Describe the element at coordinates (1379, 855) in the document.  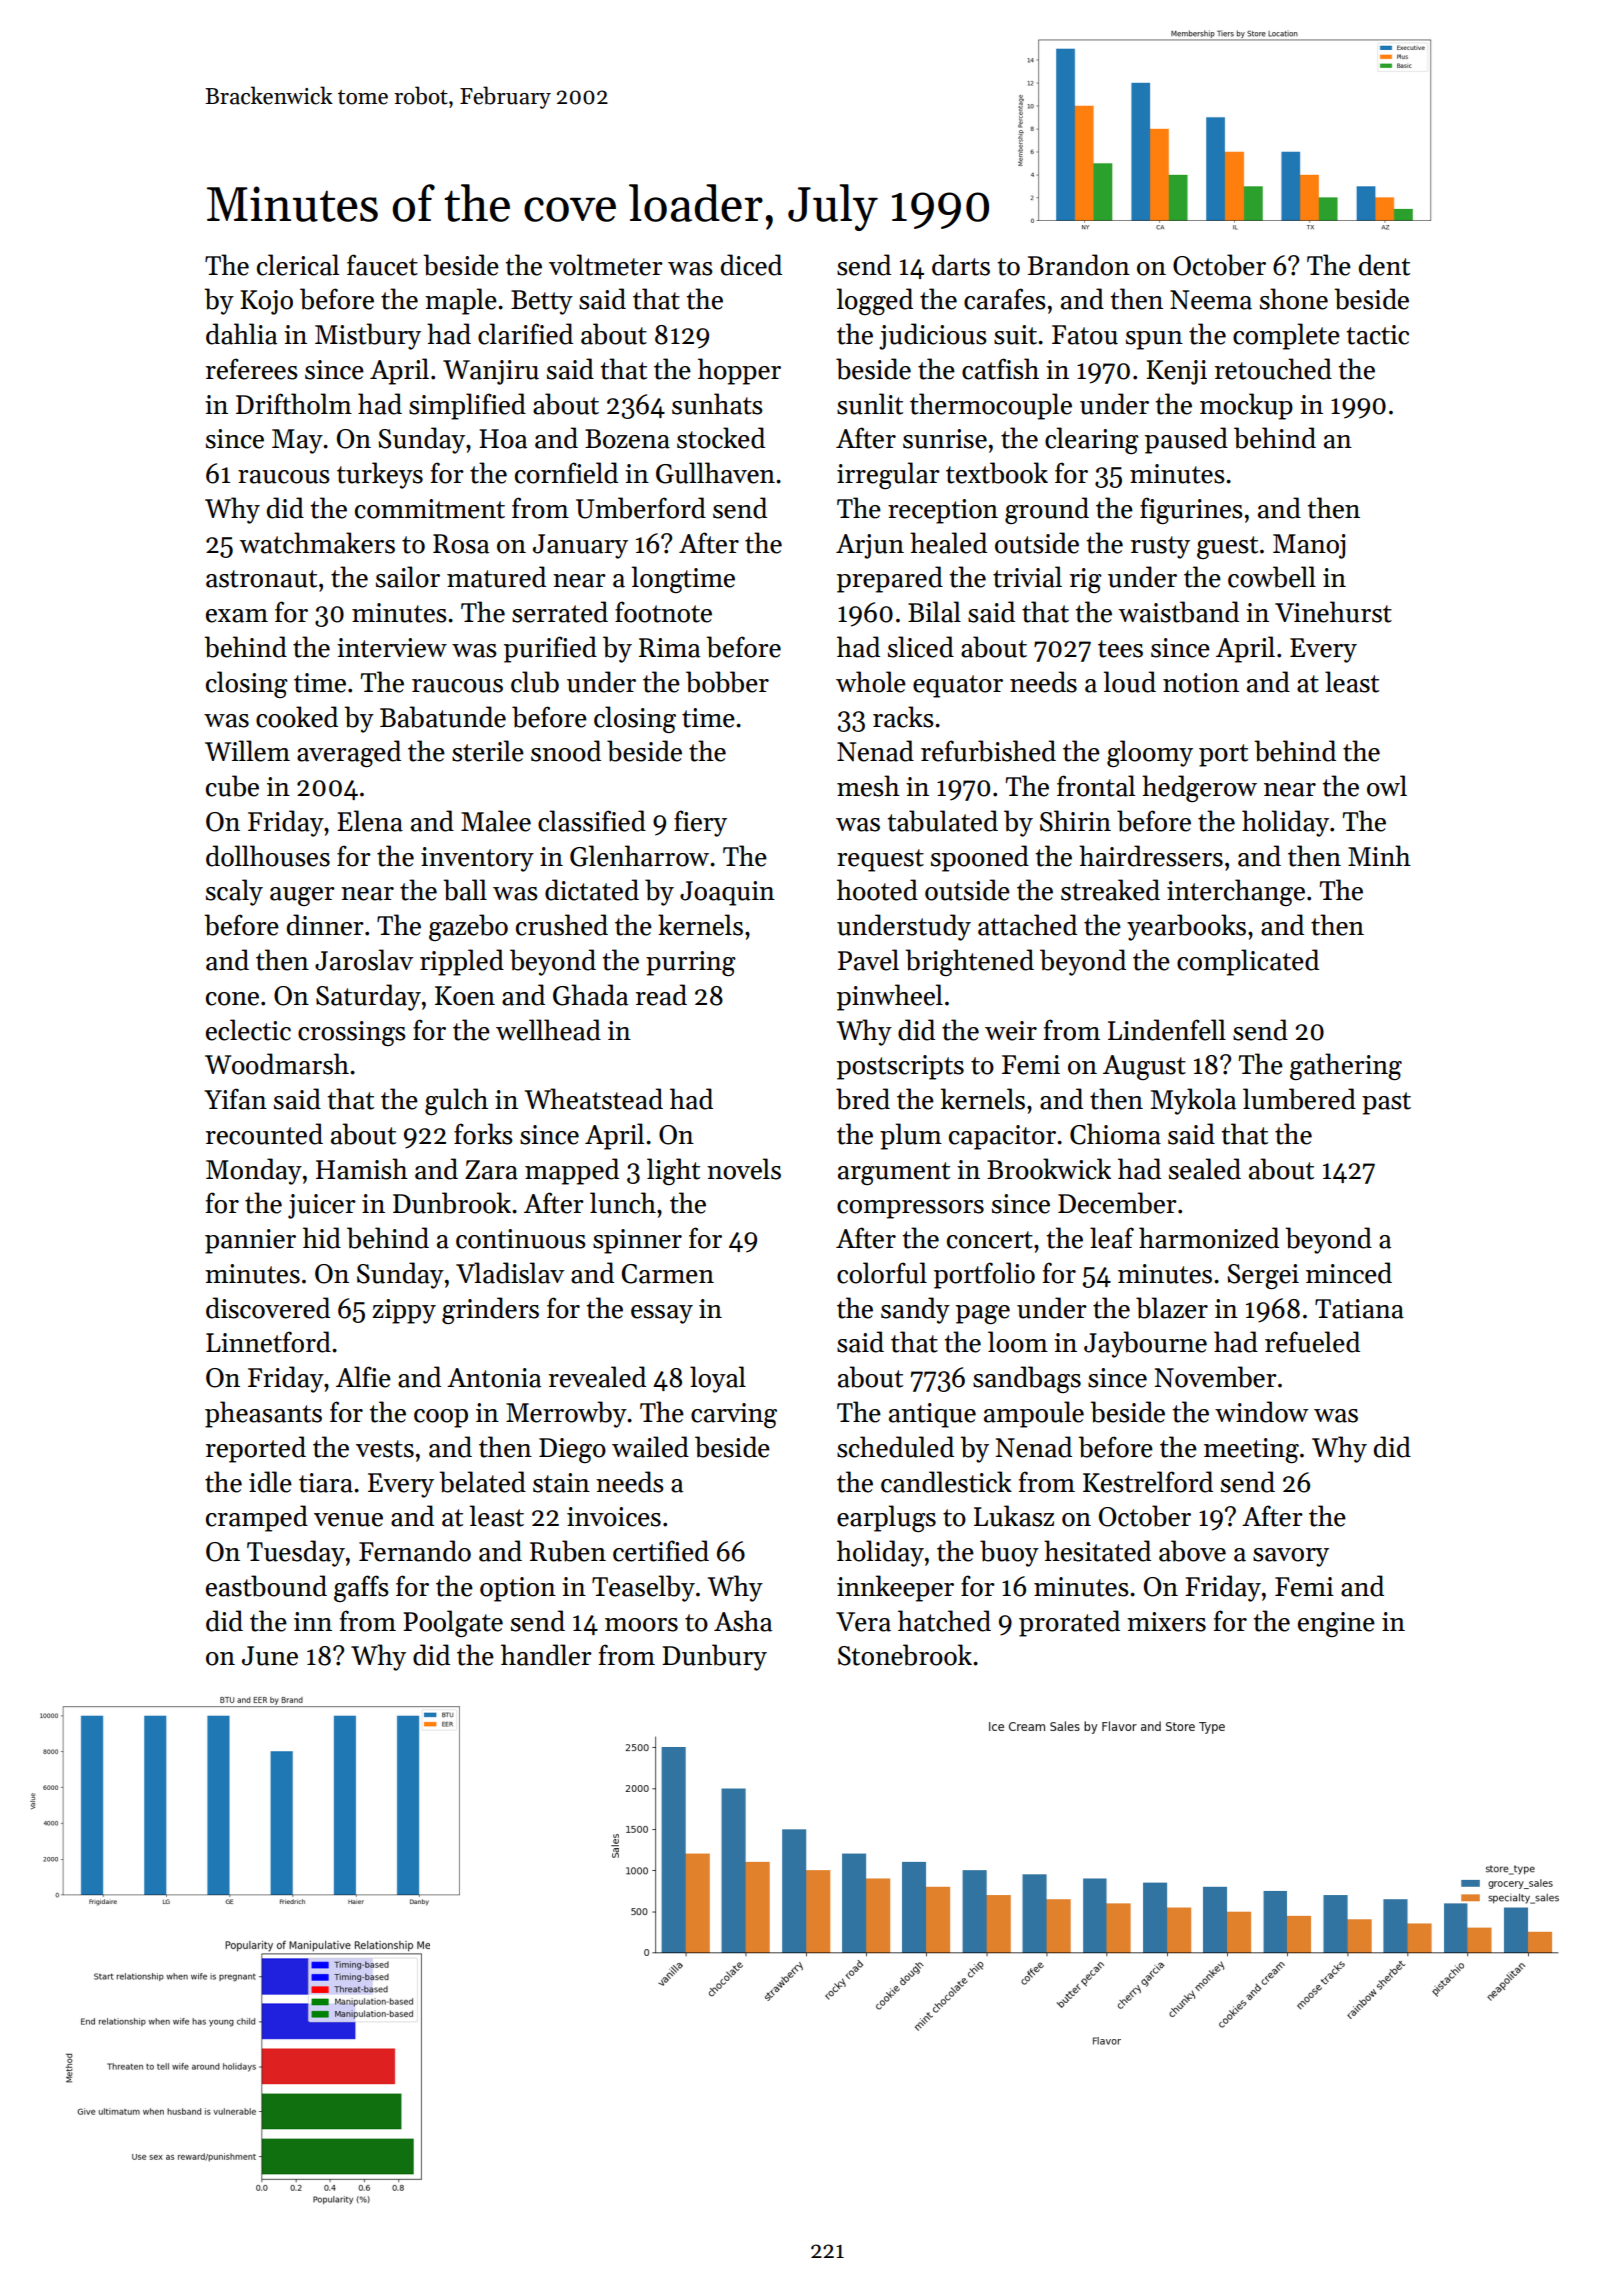
I see `Minh` at that location.
